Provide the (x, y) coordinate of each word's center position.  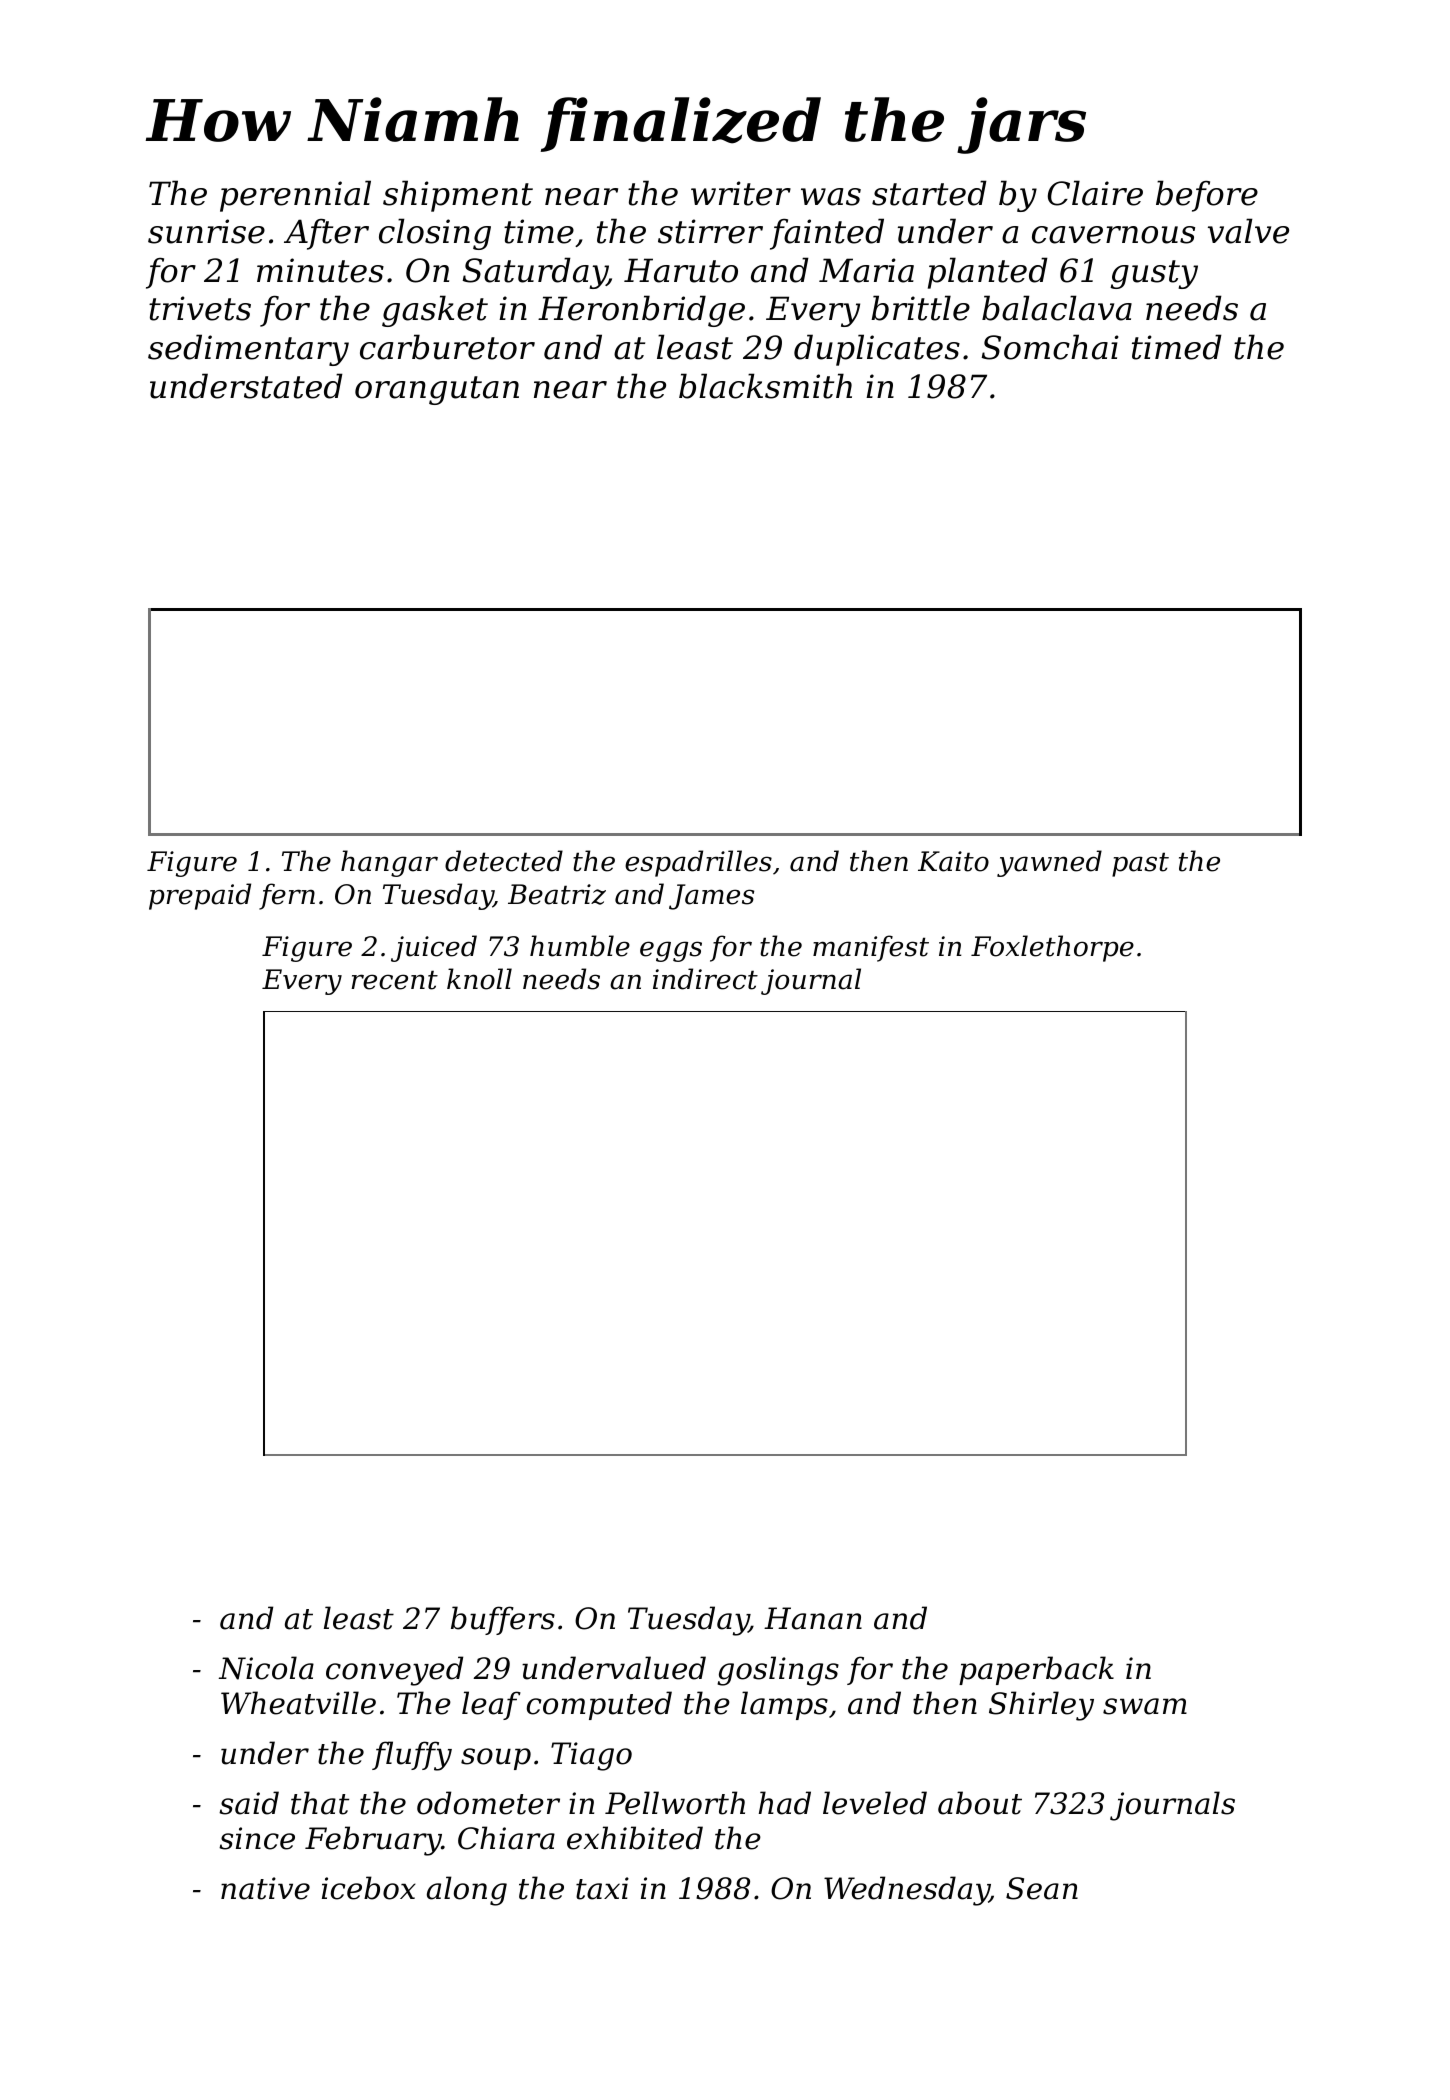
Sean (1042, 1888)
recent (394, 980)
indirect (705, 979)
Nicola (266, 1668)
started (929, 193)
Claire (1095, 193)
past (1140, 864)
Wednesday (906, 1891)
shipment (458, 196)
